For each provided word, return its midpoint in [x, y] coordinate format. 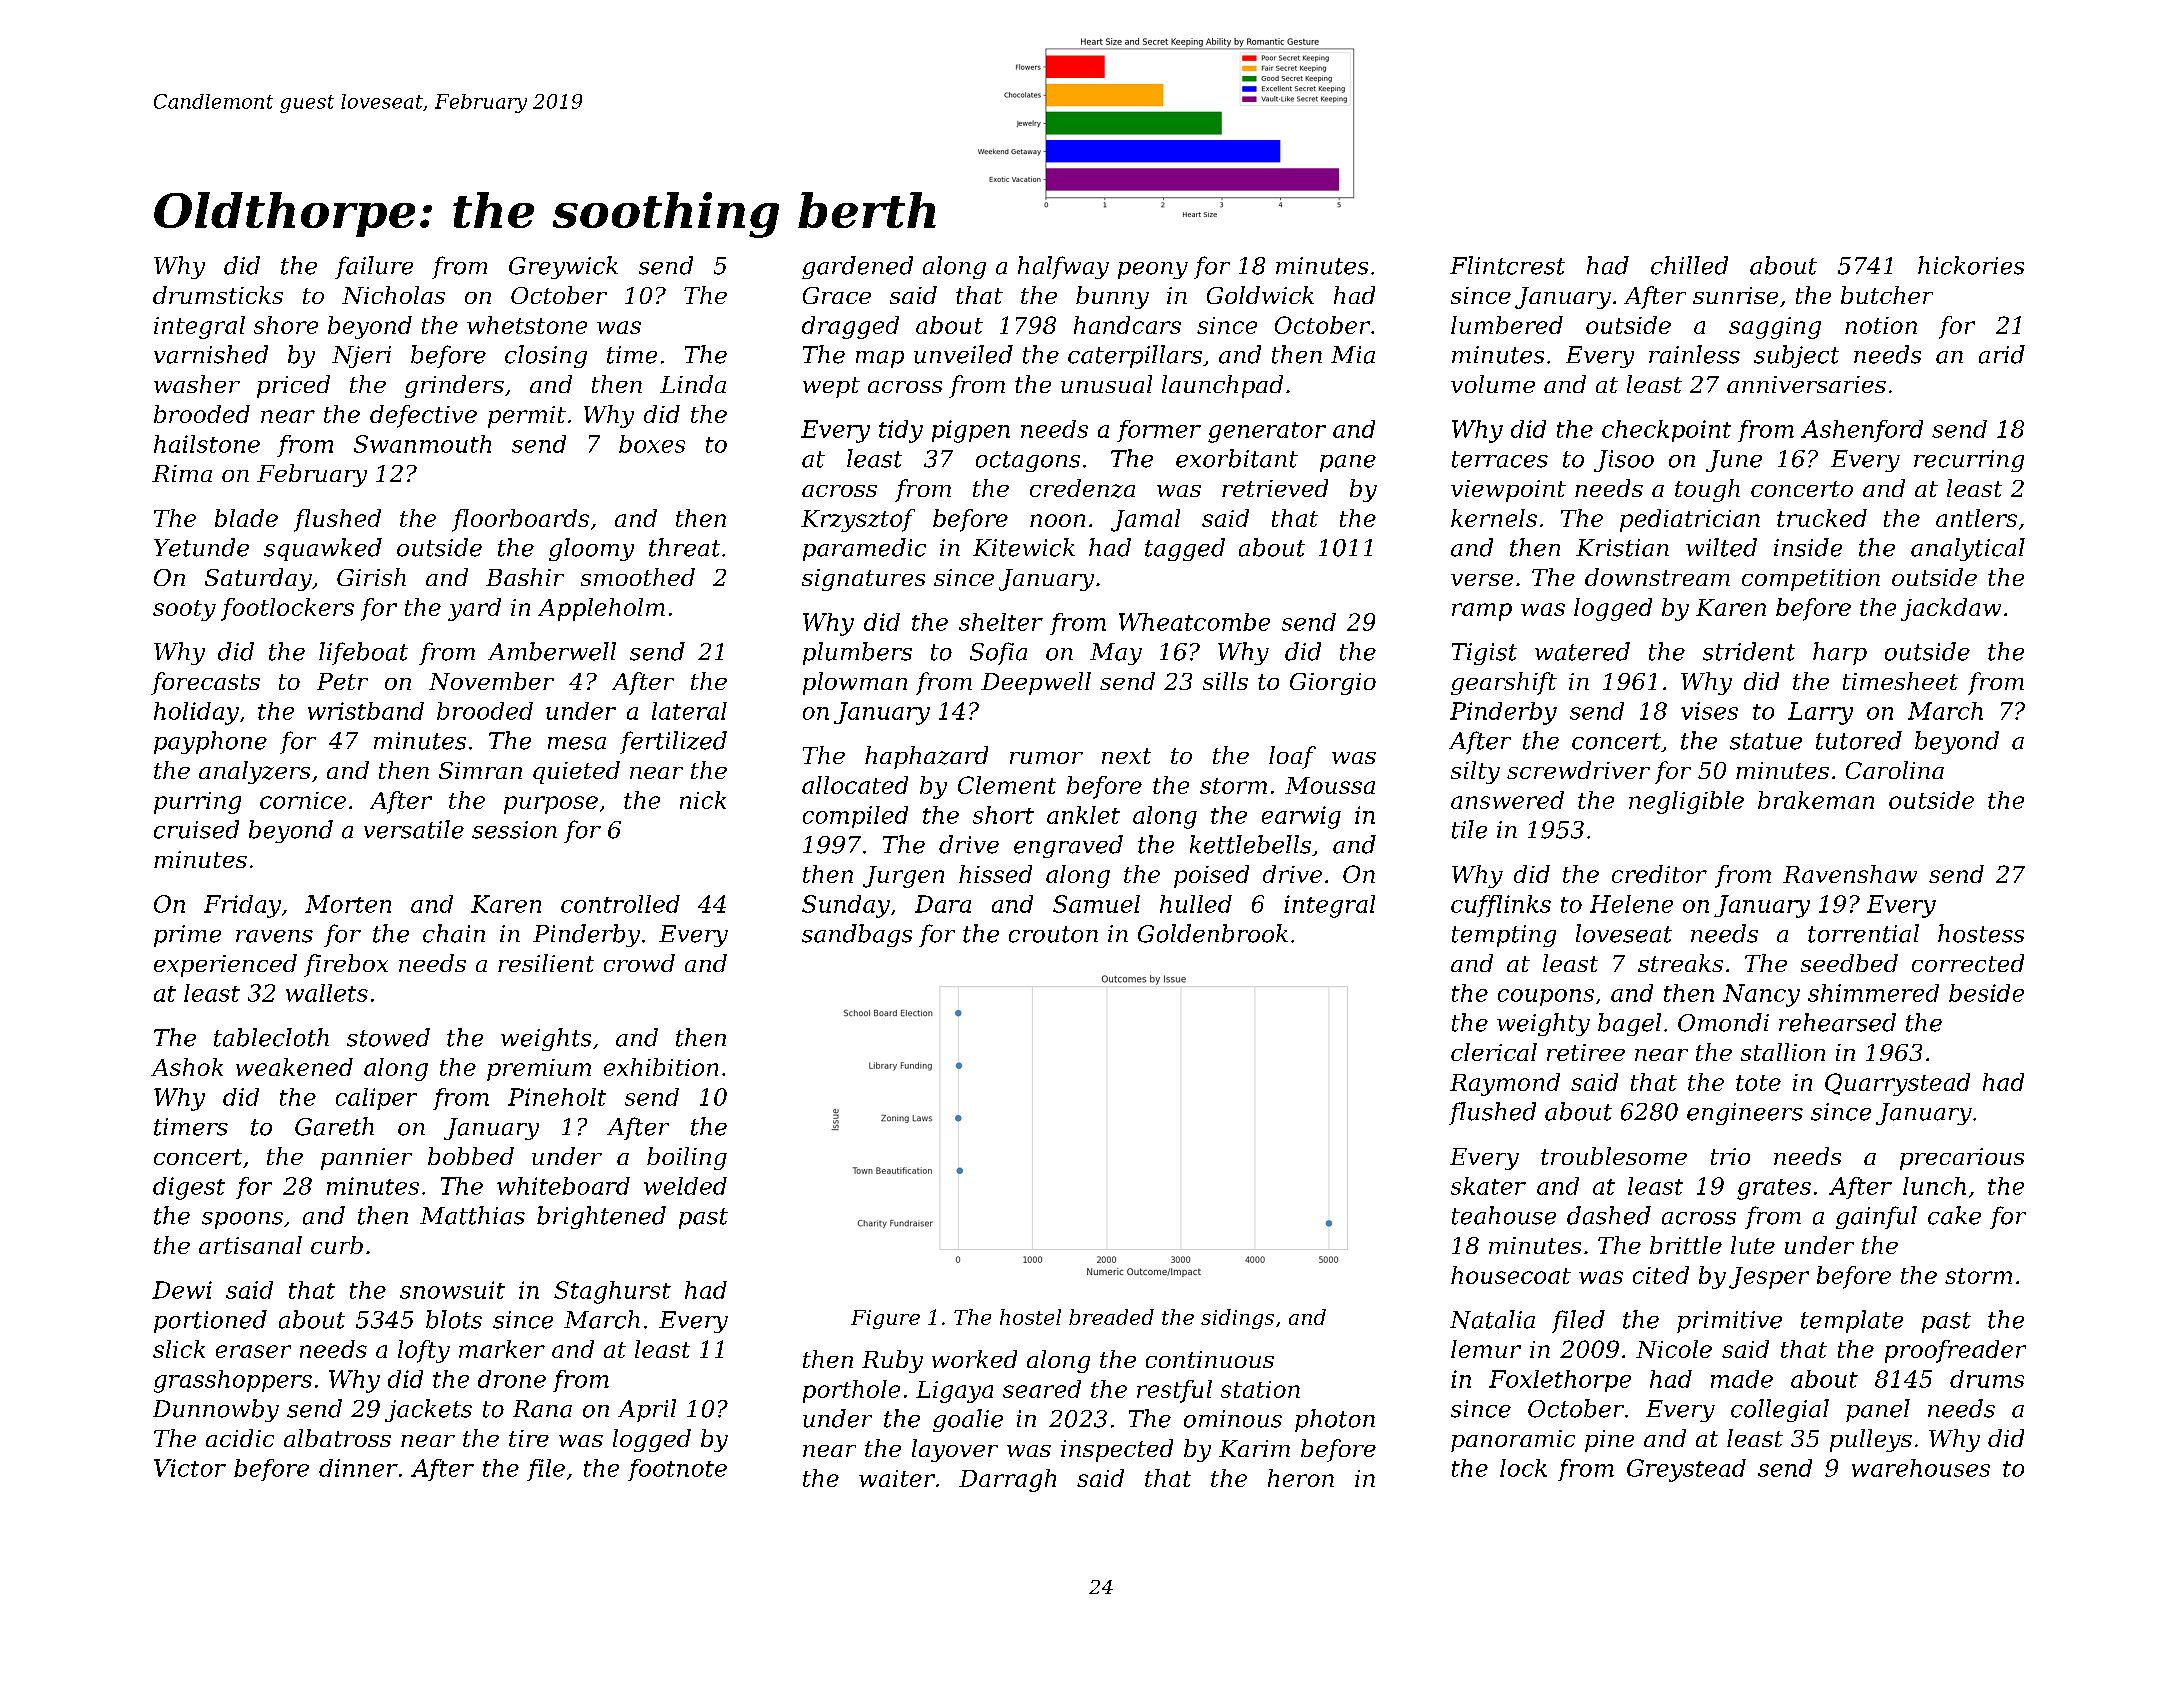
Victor [190, 1468]
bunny [1112, 297]
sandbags [857, 935]
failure [374, 267]
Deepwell [1036, 683]
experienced [225, 965]
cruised [196, 829]
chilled [1689, 265]
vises [1709, 711]
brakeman [1816, 800]
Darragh [1007, 1480]
